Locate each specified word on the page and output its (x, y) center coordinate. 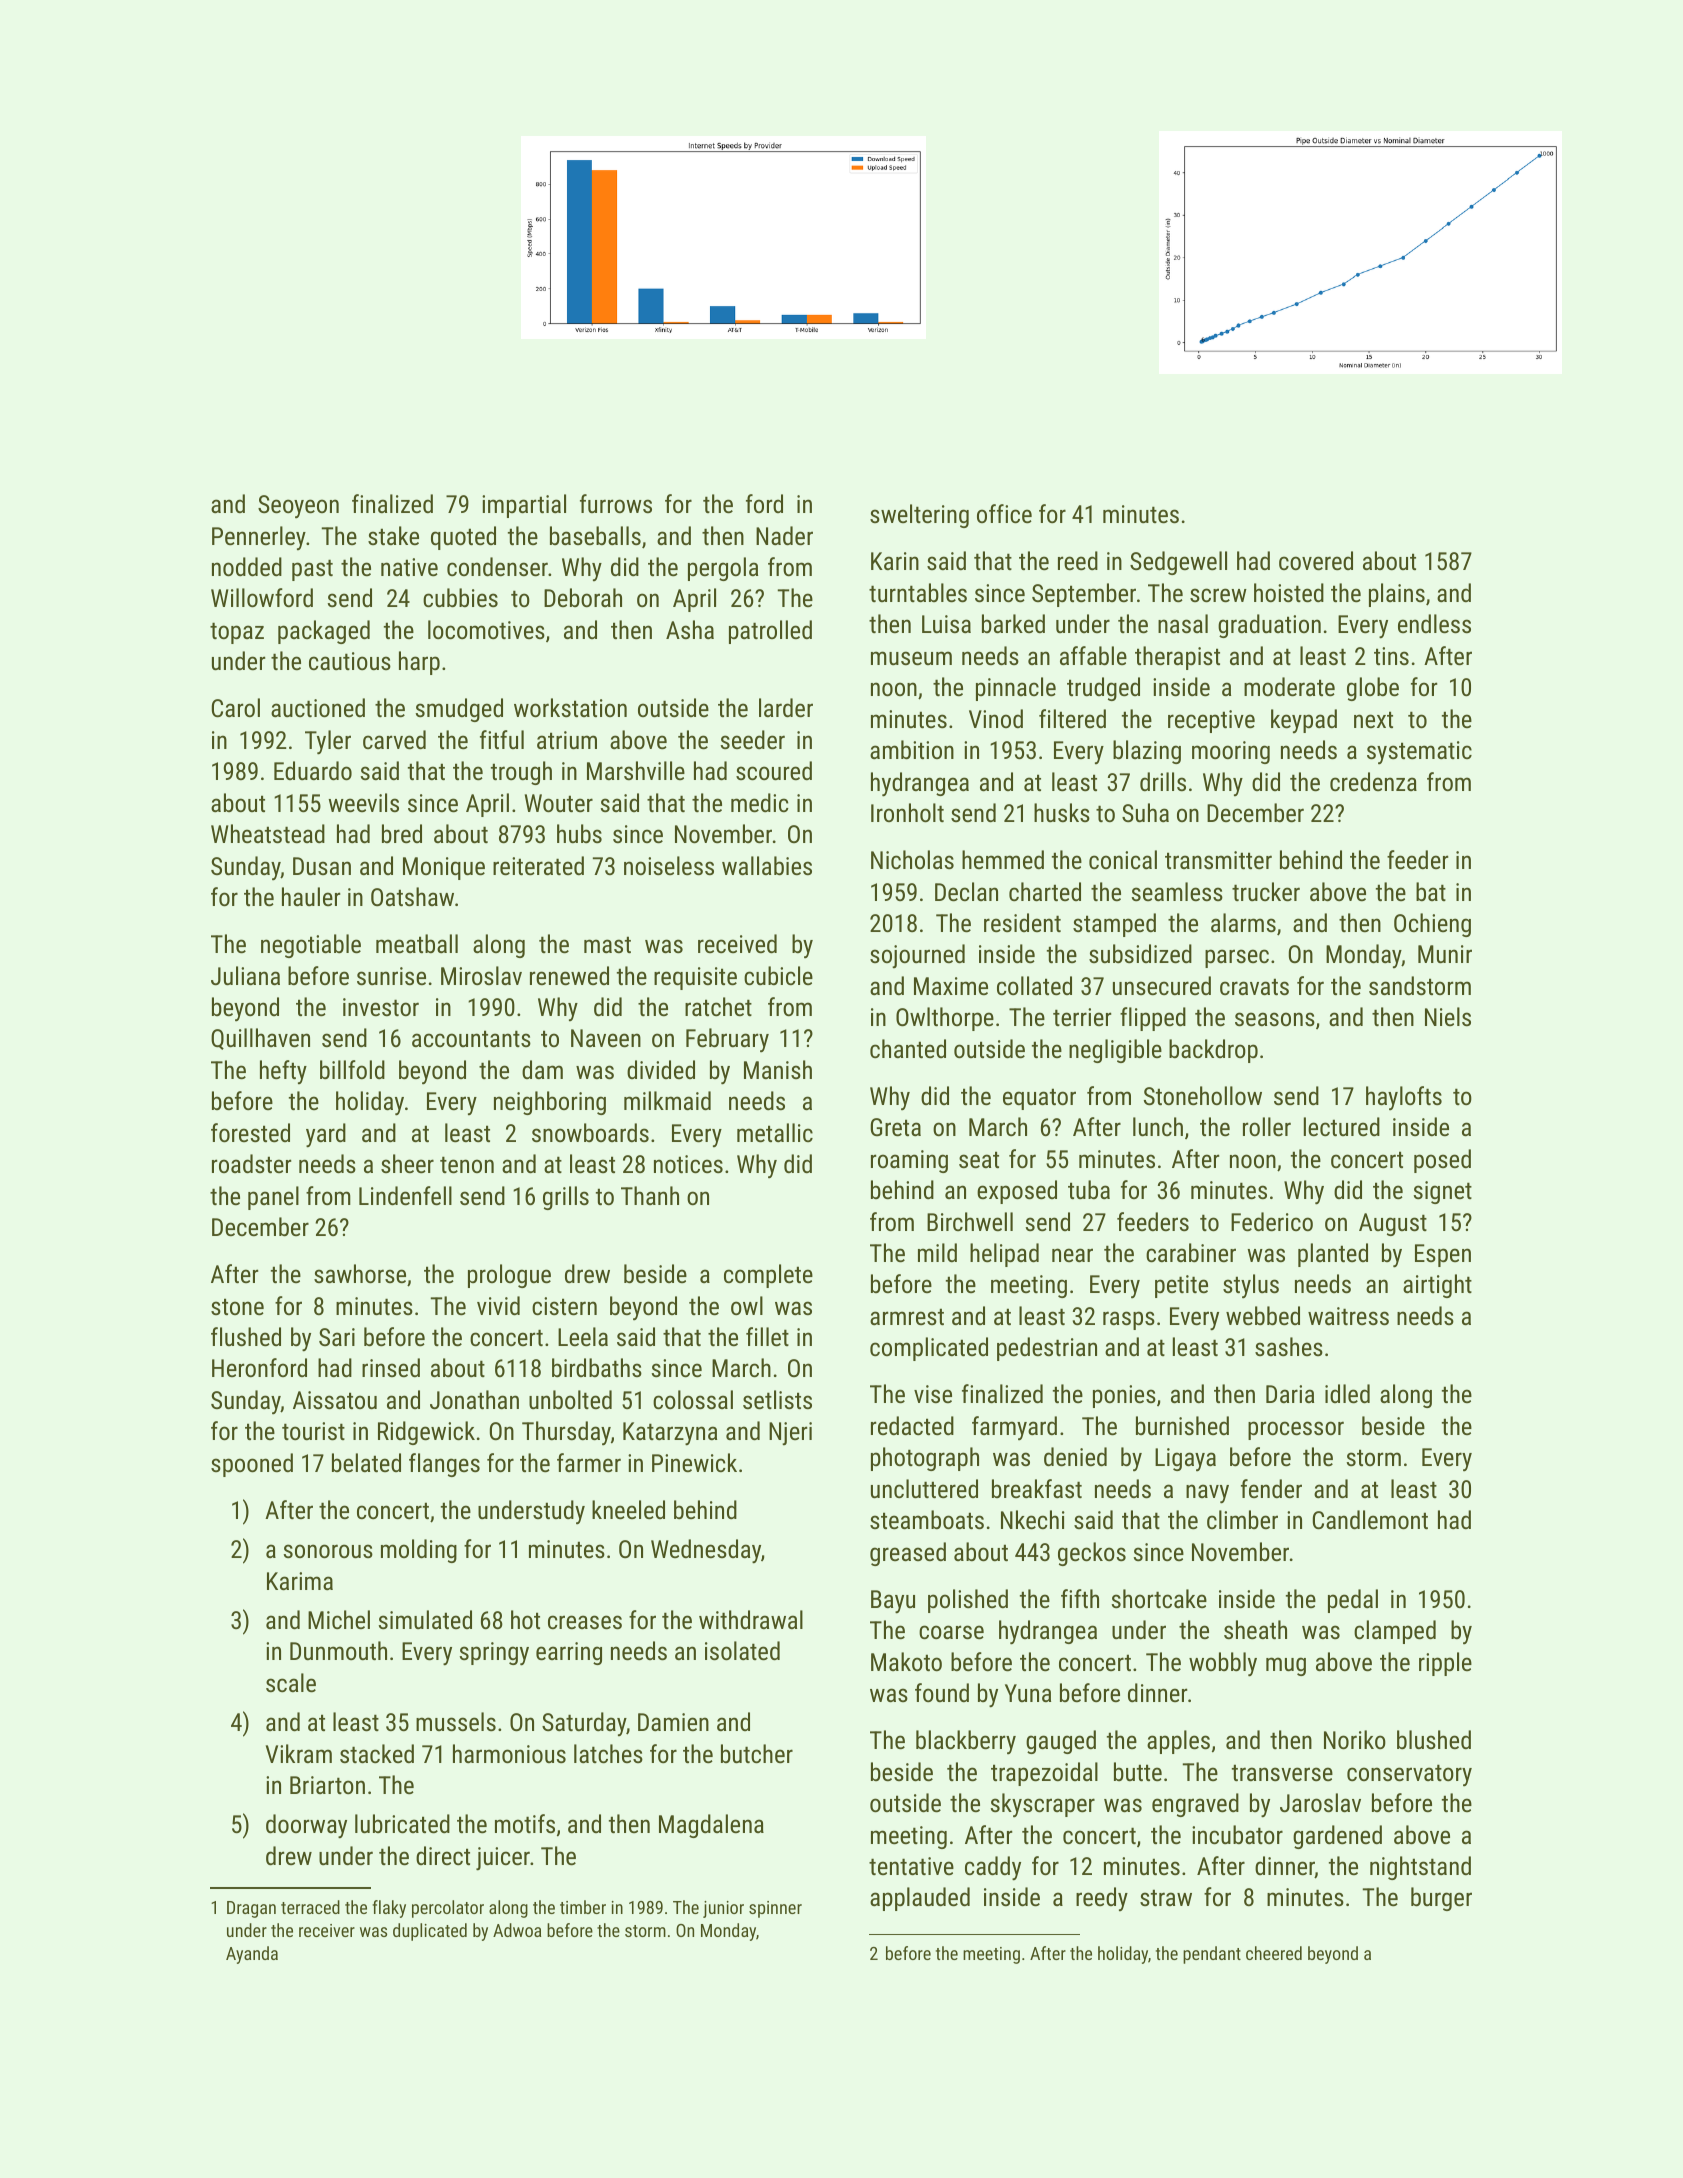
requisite (695, 978)
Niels (1448, 1016)
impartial (524, 506)
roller (1267, 1126)
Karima (300, 1581)
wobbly (1223, 1664)
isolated (742, 1650)
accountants (471, 1038)
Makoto (906, 1661)
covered (1316, 560)
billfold (352, 1069)
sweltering (919, 516)
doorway (306, 1826)
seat (979, 1159)
